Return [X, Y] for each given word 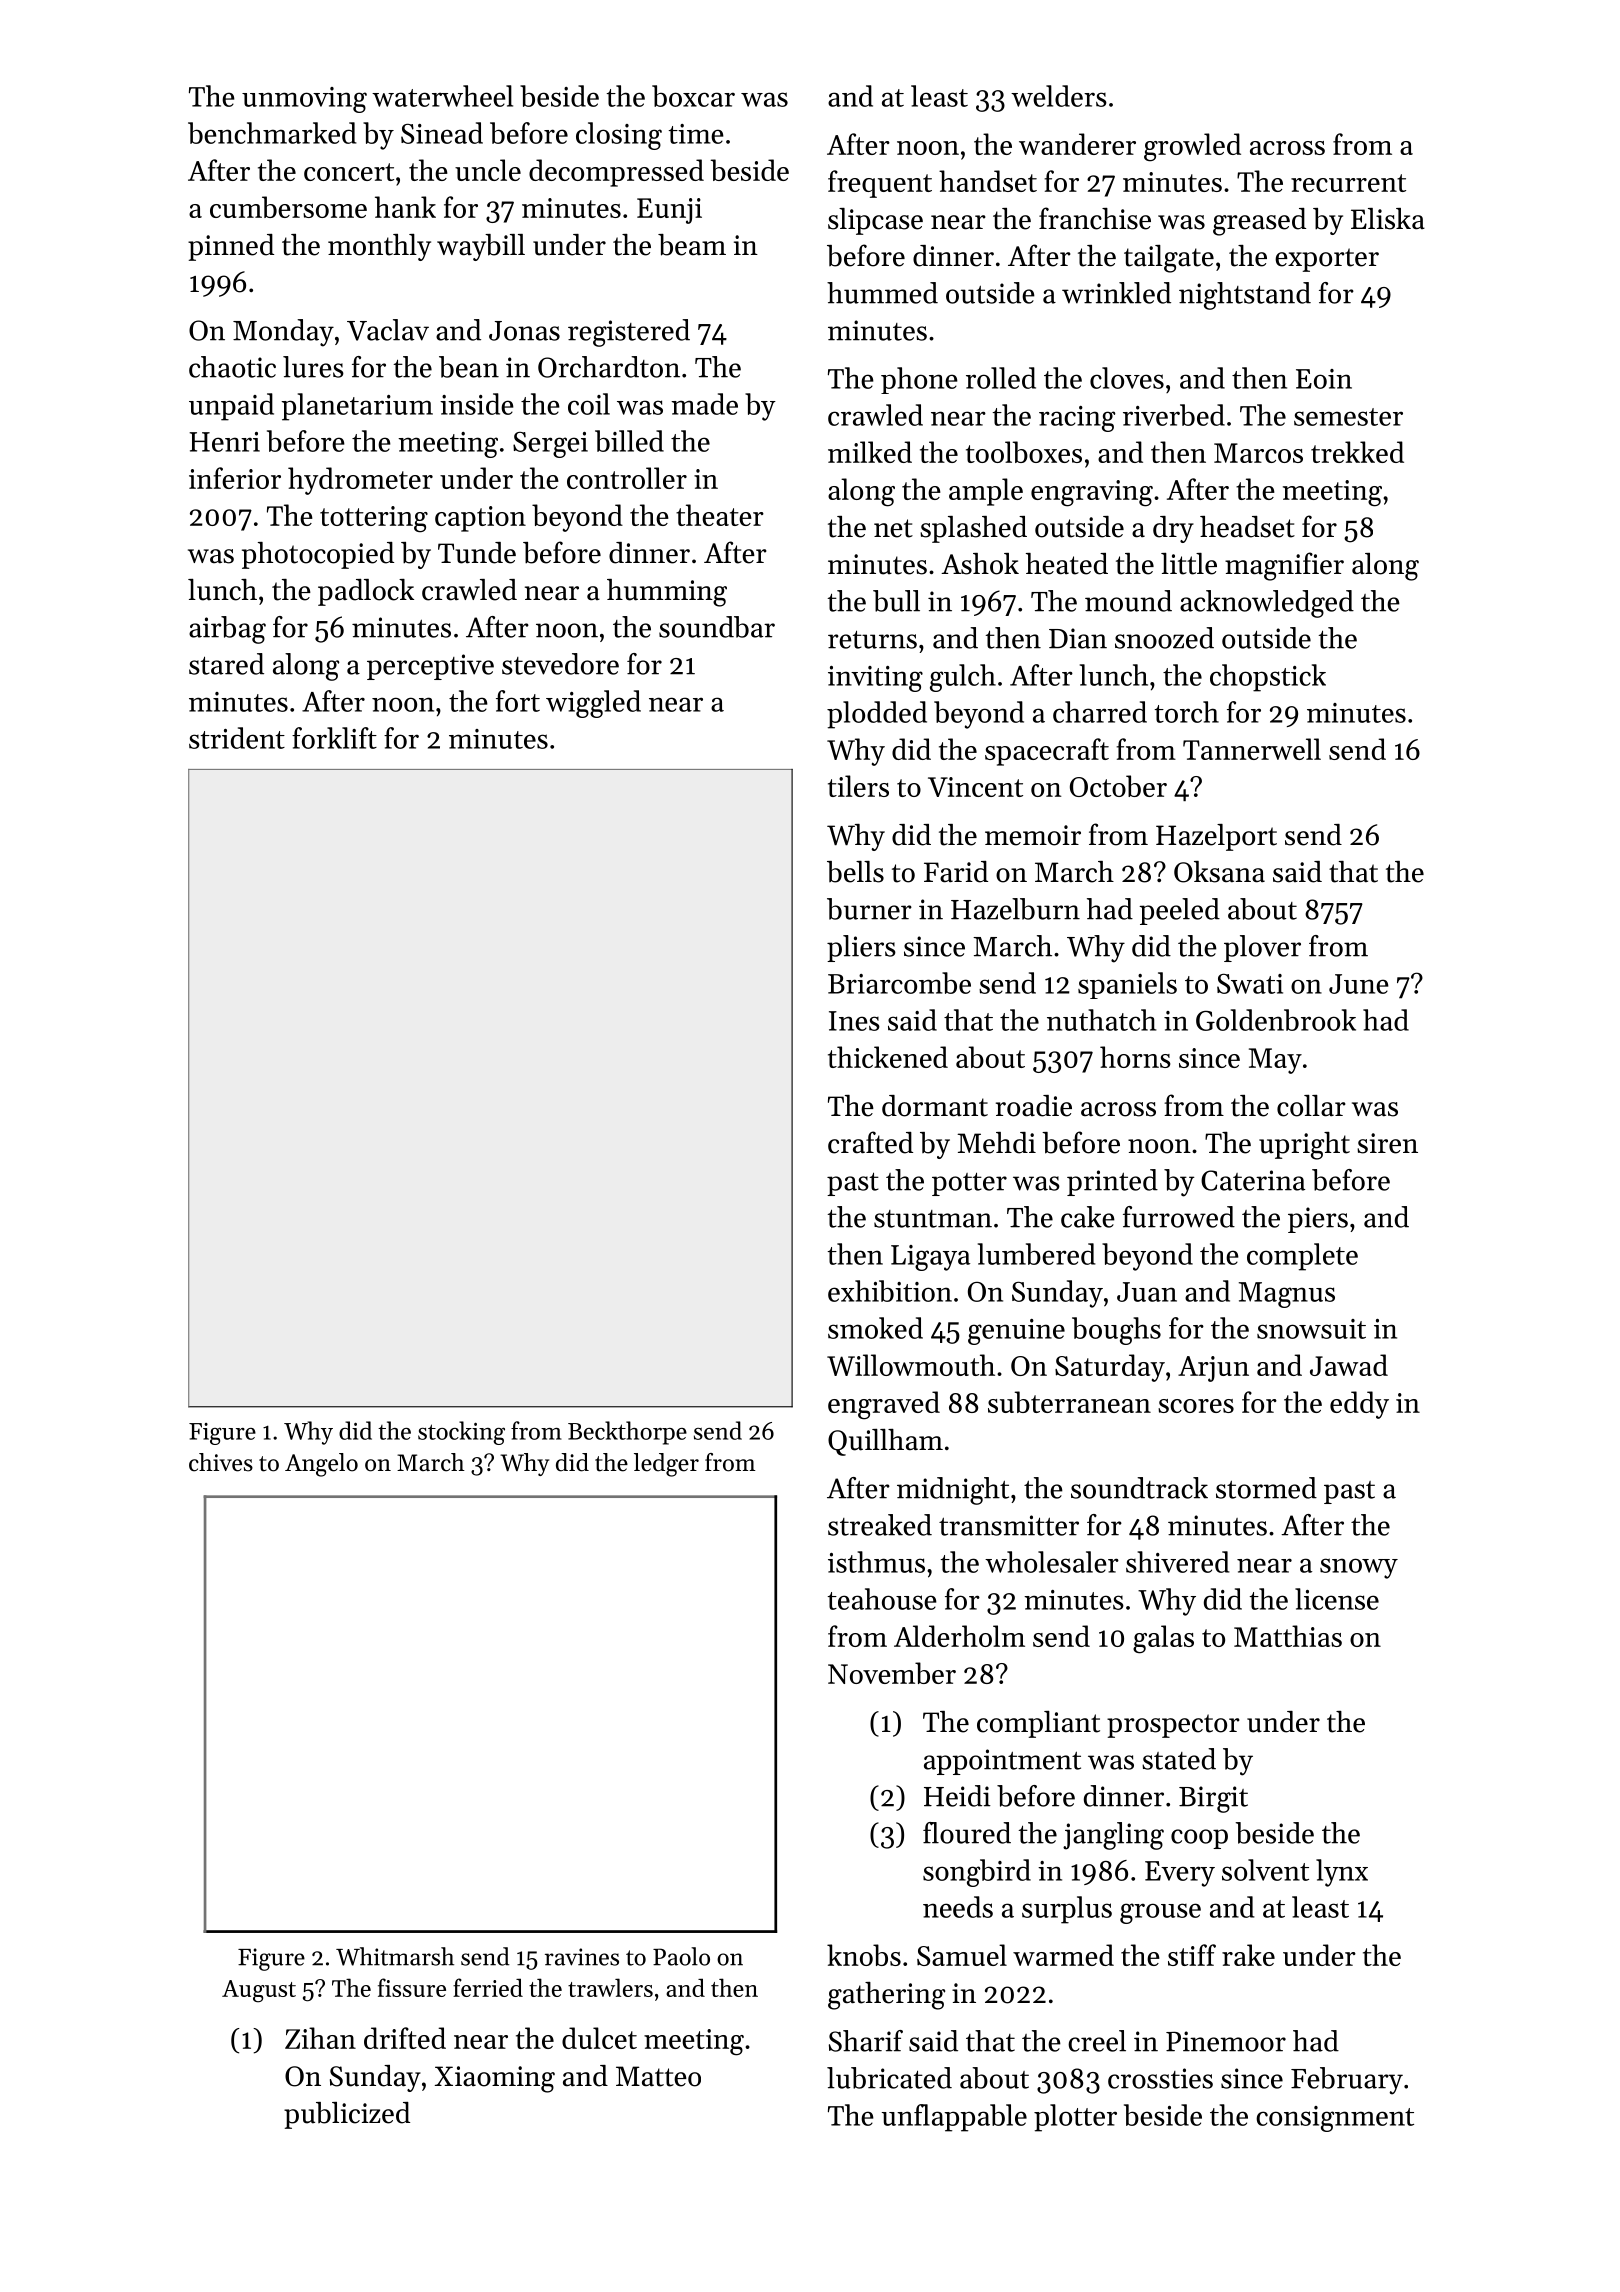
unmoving [304, 100]
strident [237, 738]
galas [1163, 1639]
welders [1059, 96]
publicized [347, 2115]
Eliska [1388, 219]
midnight [953, 1491]
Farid [956, 872]
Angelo [321, 1465]
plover [1262, 948]
